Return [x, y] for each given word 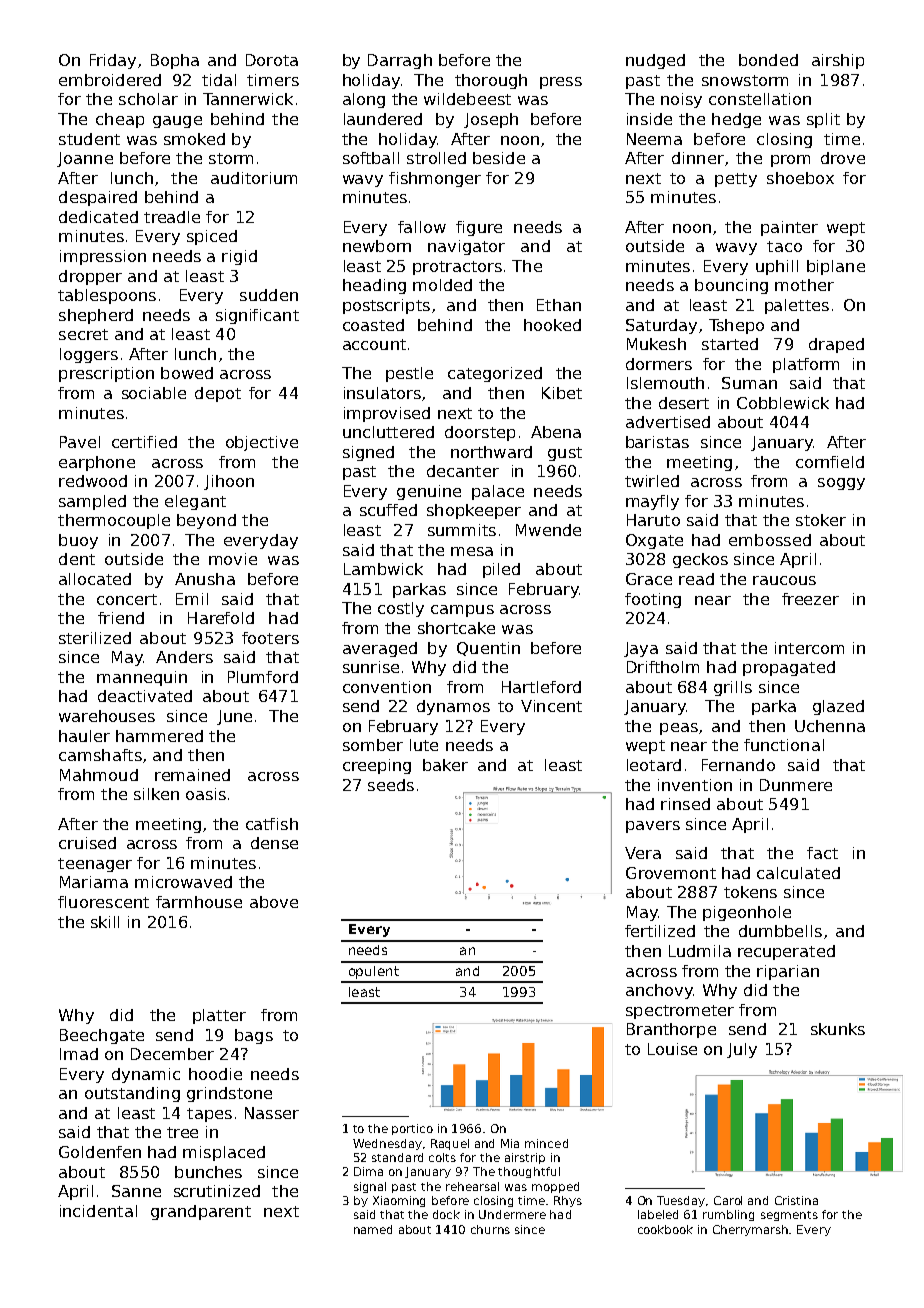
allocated [95, 579]
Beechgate [102, 1036]
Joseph [491, 120]
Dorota [272, 60]
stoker [821, 520]
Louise [672, 1049]
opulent [374, 972]
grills [733, 688]
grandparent [201, 1212]
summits [462, 530]
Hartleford [541, 687]
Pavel [80, 442]
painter [789, 228]
